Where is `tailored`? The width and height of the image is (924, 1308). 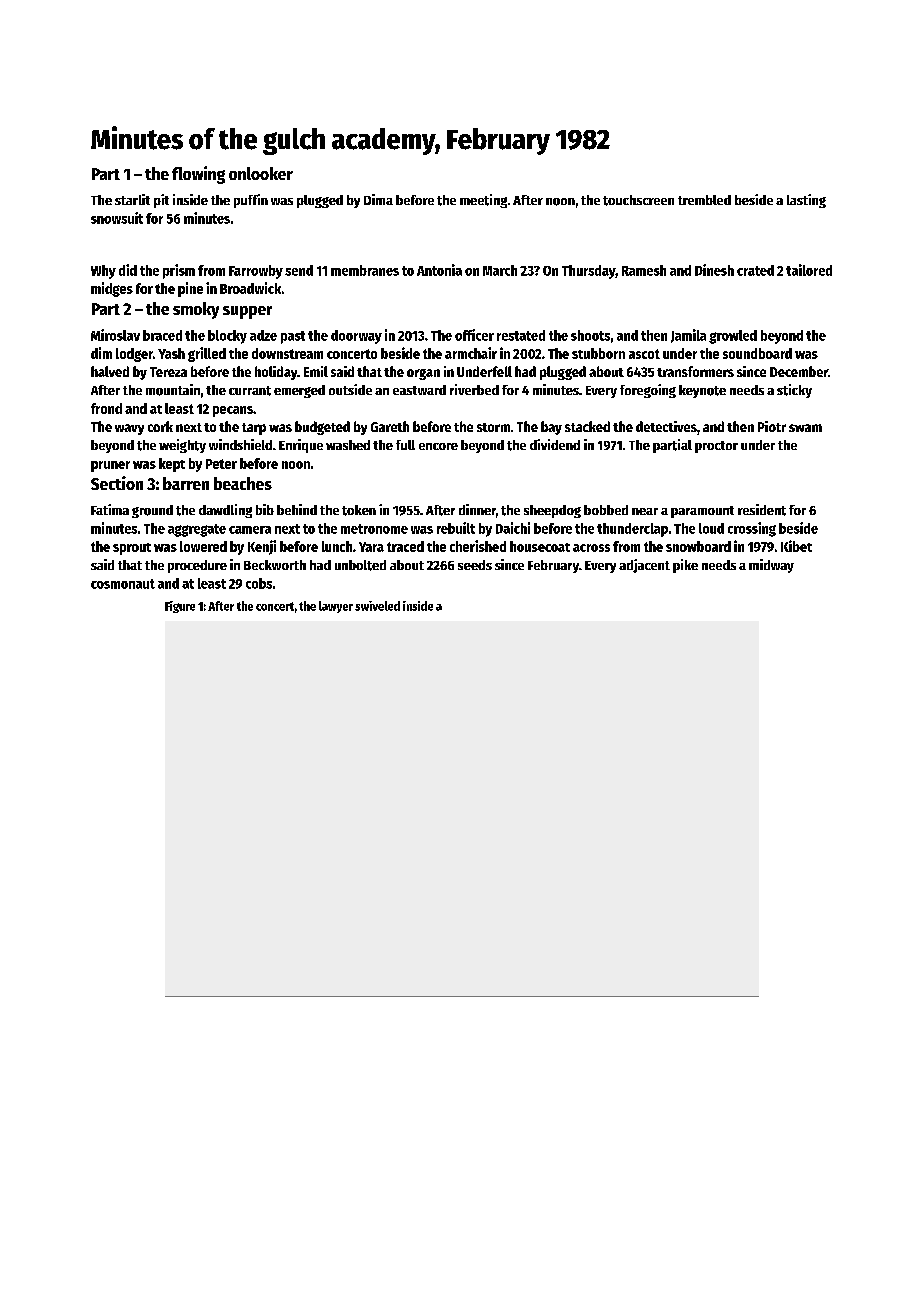
tailored is located at coordinates (809, 270).
